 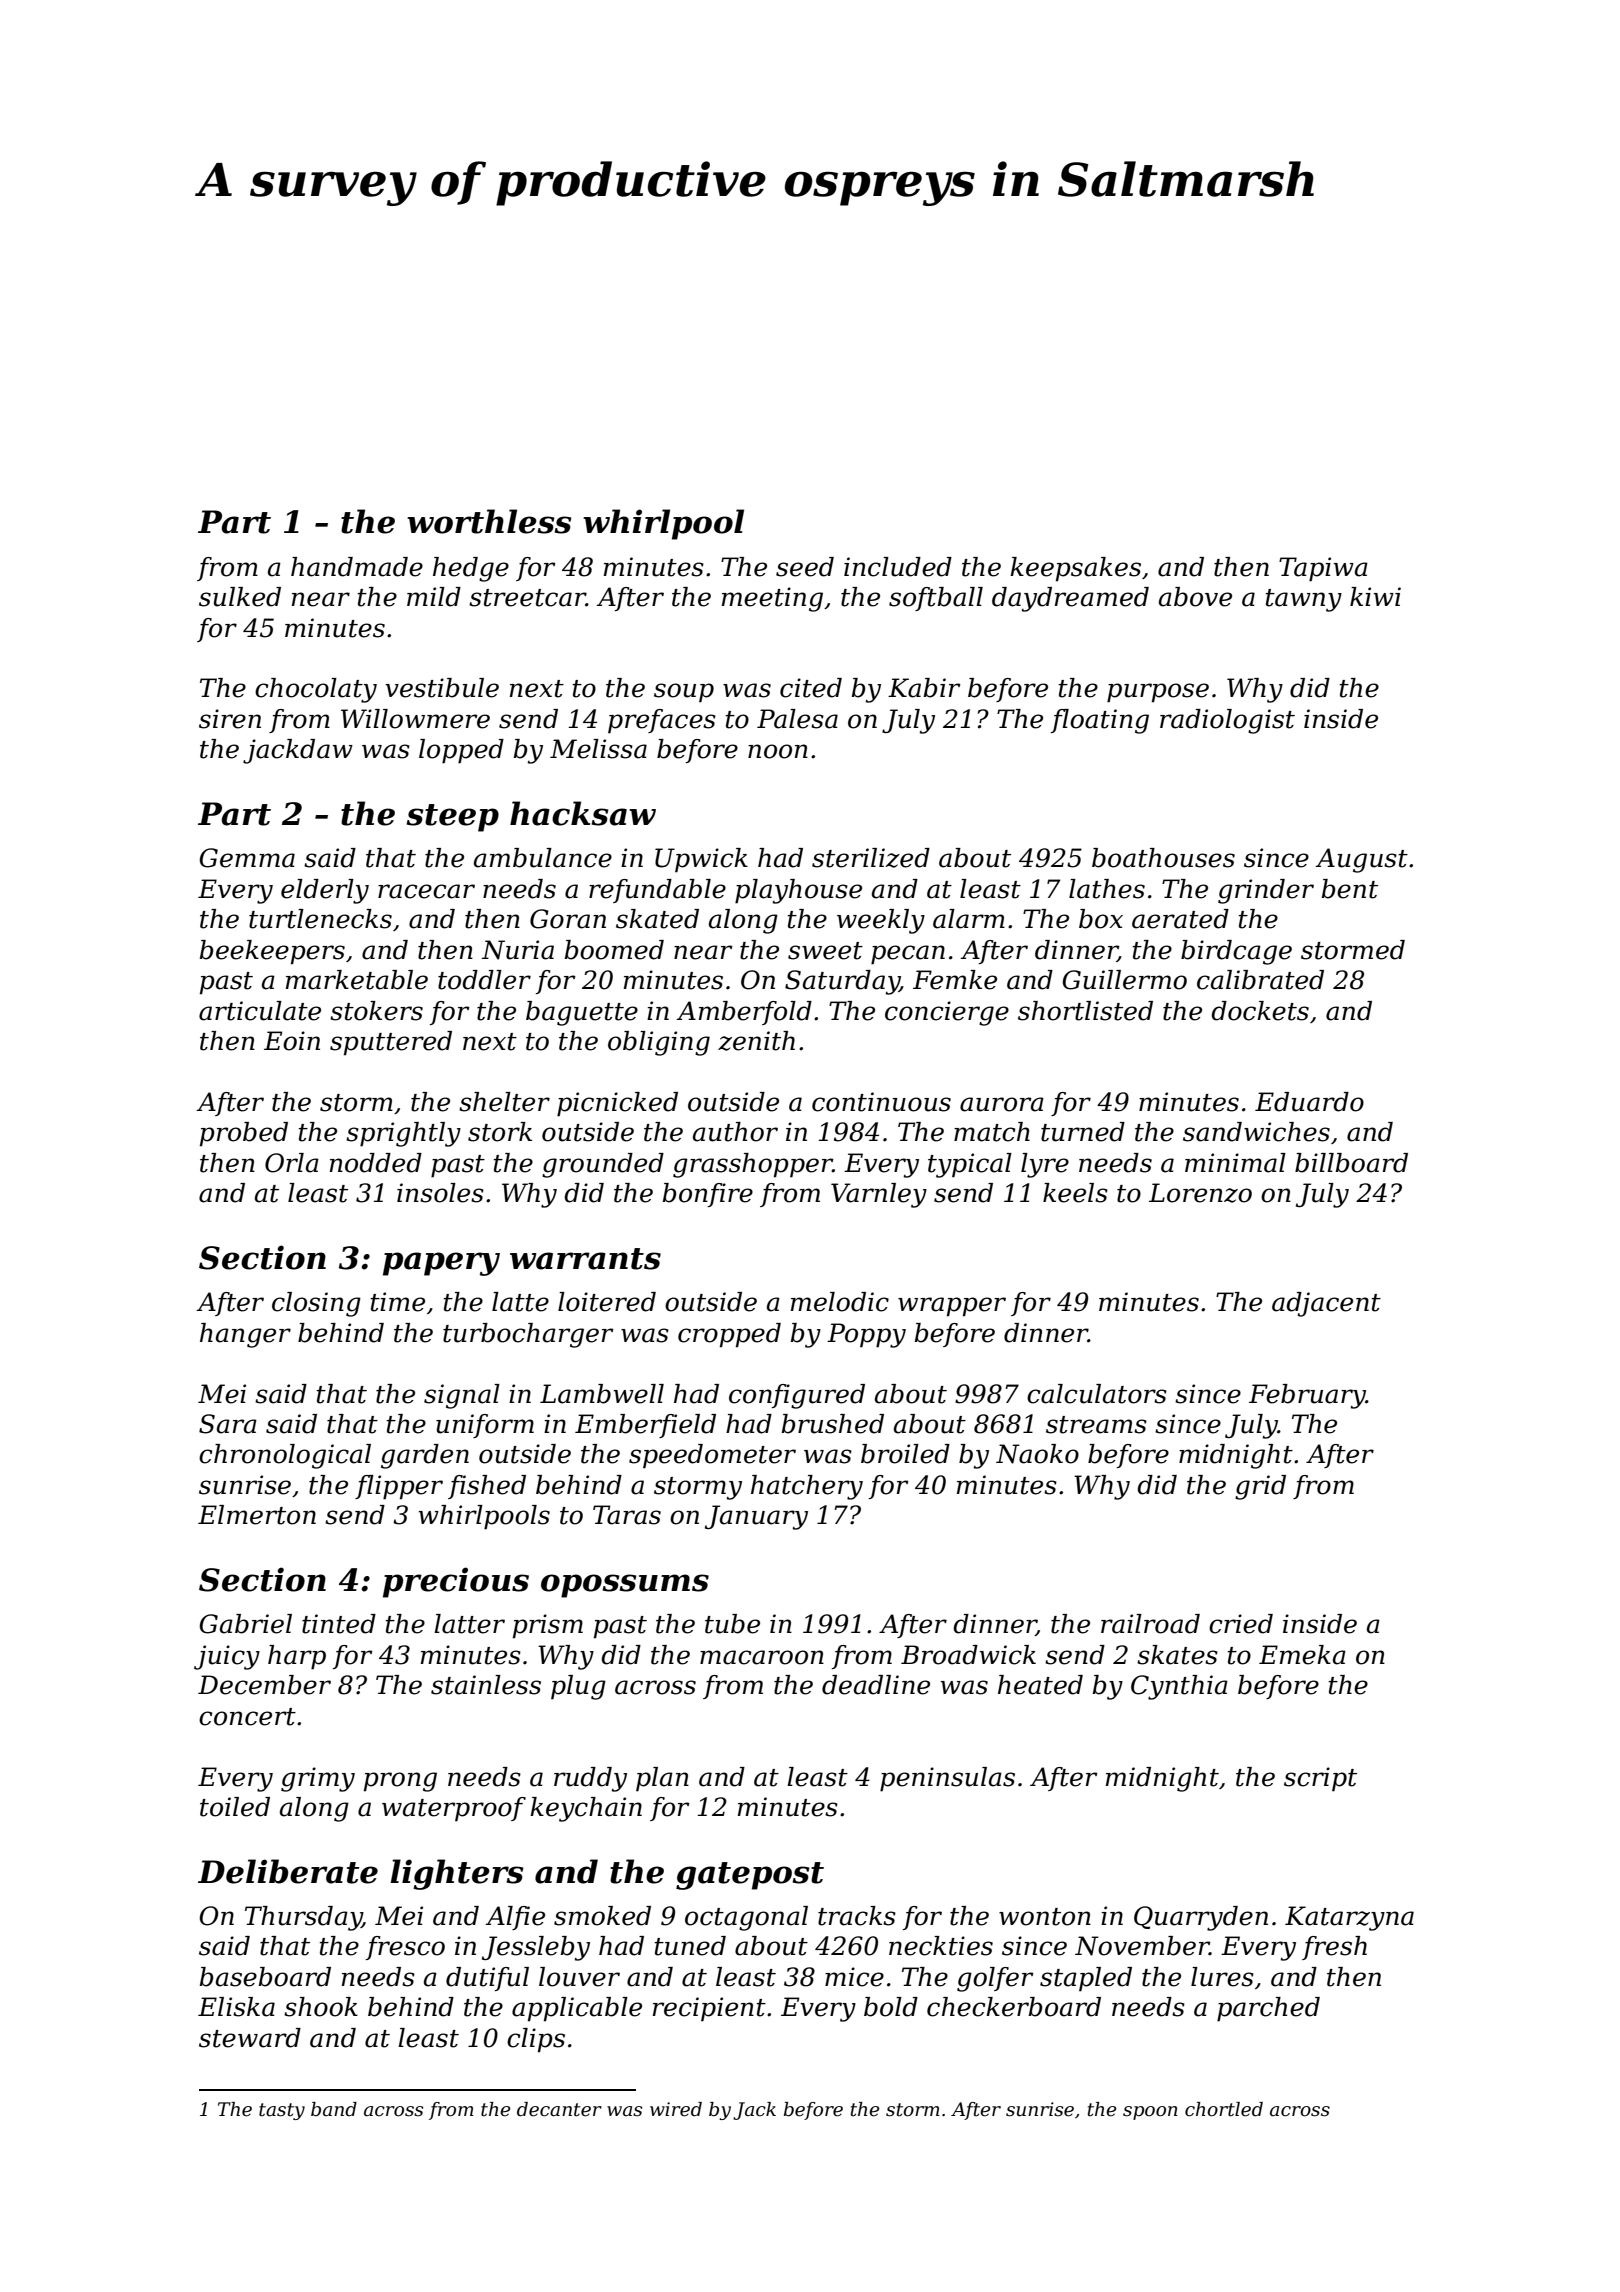 What do you see at coordinates (489, 521) in the screenshot?
I see `worthless` at bounding box center [489, 521].
